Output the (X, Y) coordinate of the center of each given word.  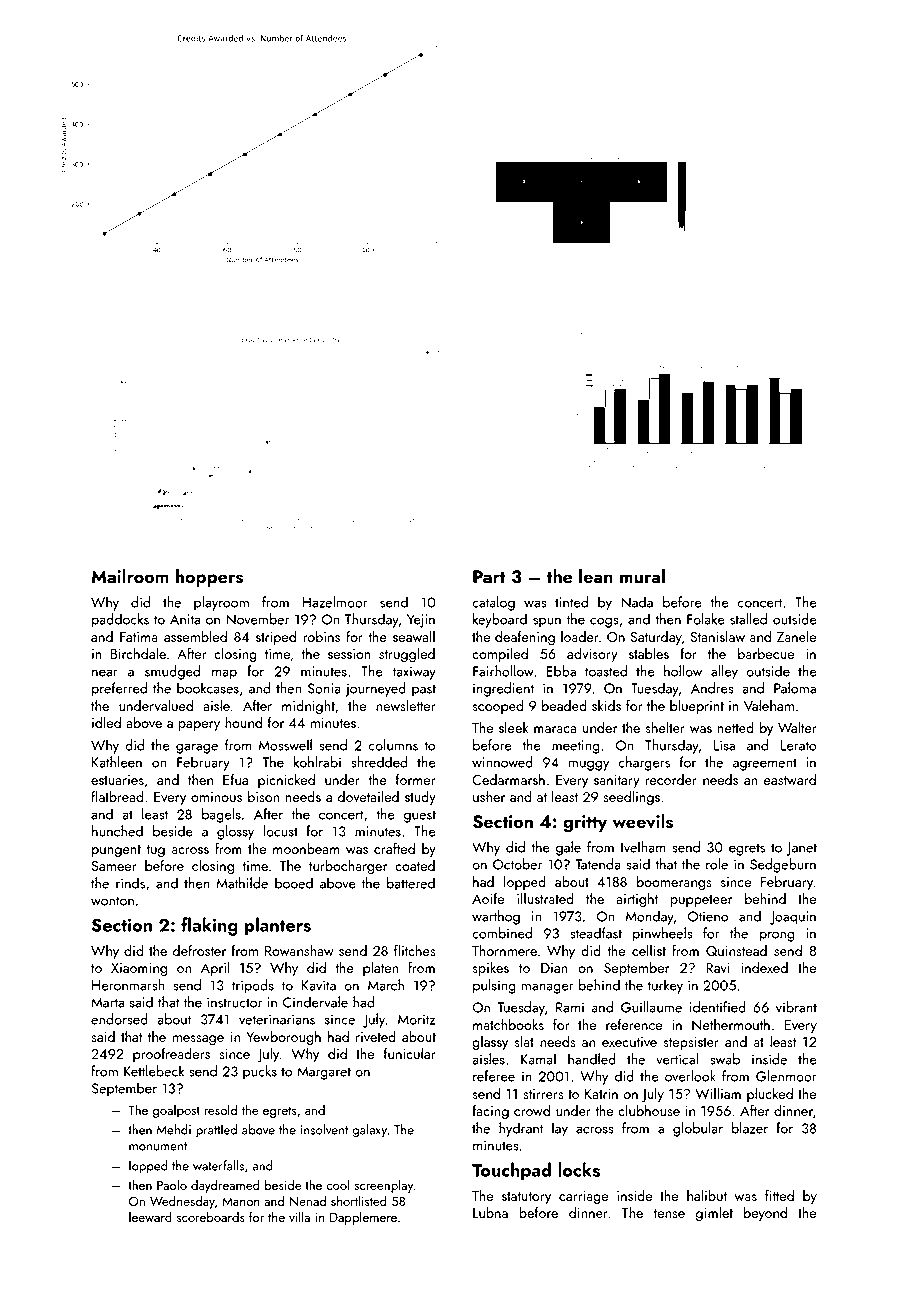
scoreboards (211, 1217)
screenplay (384, 1186)
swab (725, 1059)
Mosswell (285, 745)
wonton (112, 901)
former (416, 779)
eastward (790, 779)
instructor (234, 1002)
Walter (797, 727)
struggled (407, 655)
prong (776, 936)
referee (494, 1076)
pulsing (494, 986)
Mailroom (130, 576)
